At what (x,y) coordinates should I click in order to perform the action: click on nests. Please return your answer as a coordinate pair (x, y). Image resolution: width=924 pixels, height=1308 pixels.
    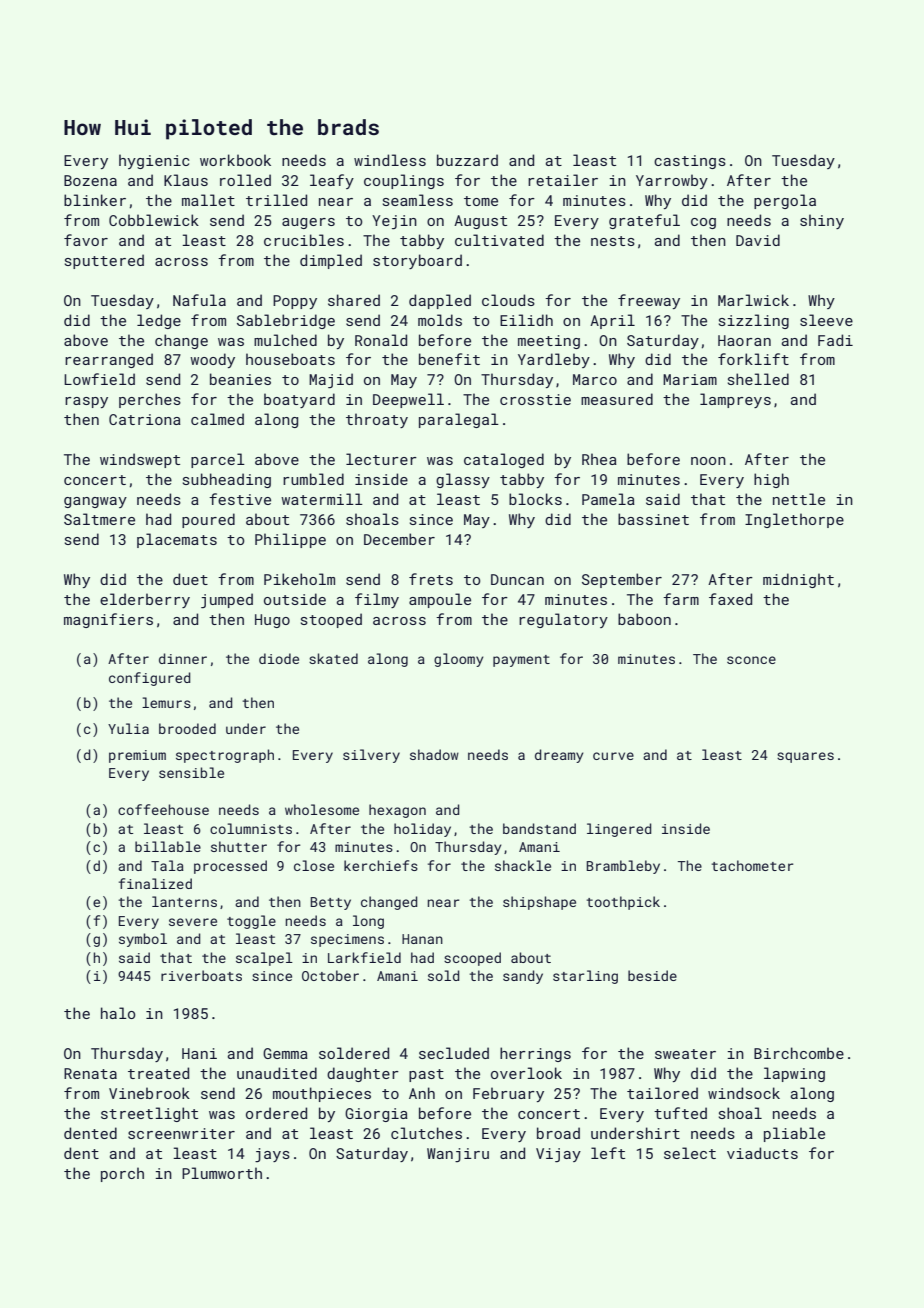
    Looking at the image, I should click on (613, 241).
